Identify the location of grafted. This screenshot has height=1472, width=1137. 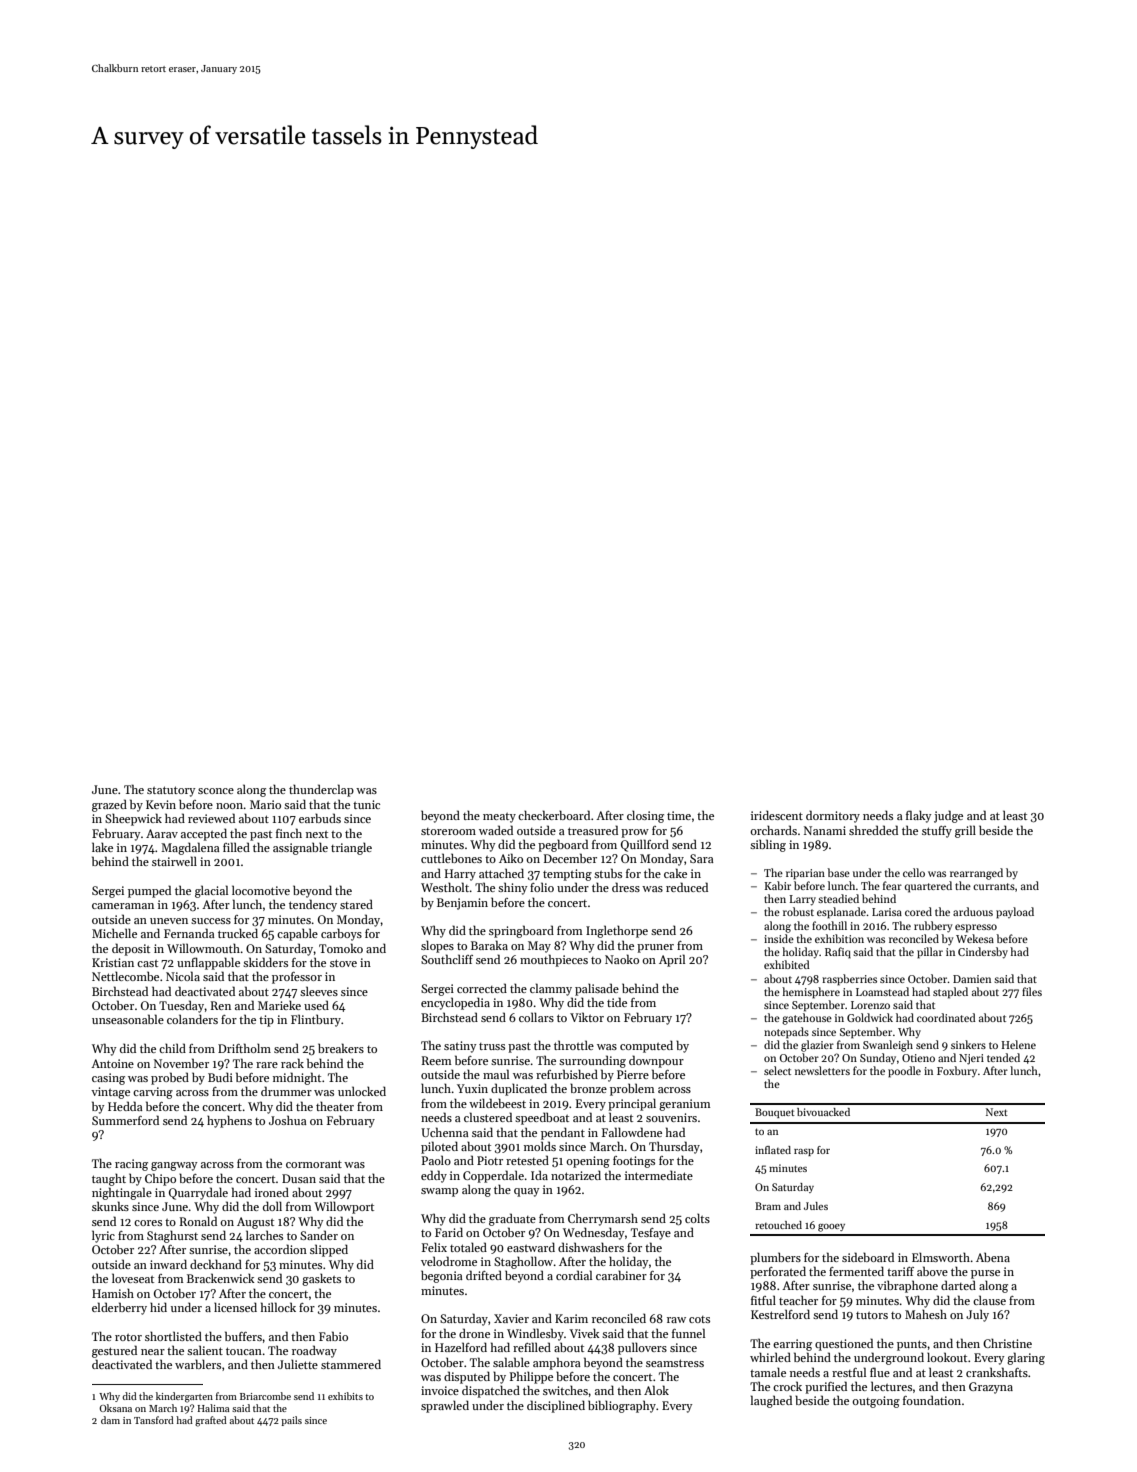
(211, 1421).
